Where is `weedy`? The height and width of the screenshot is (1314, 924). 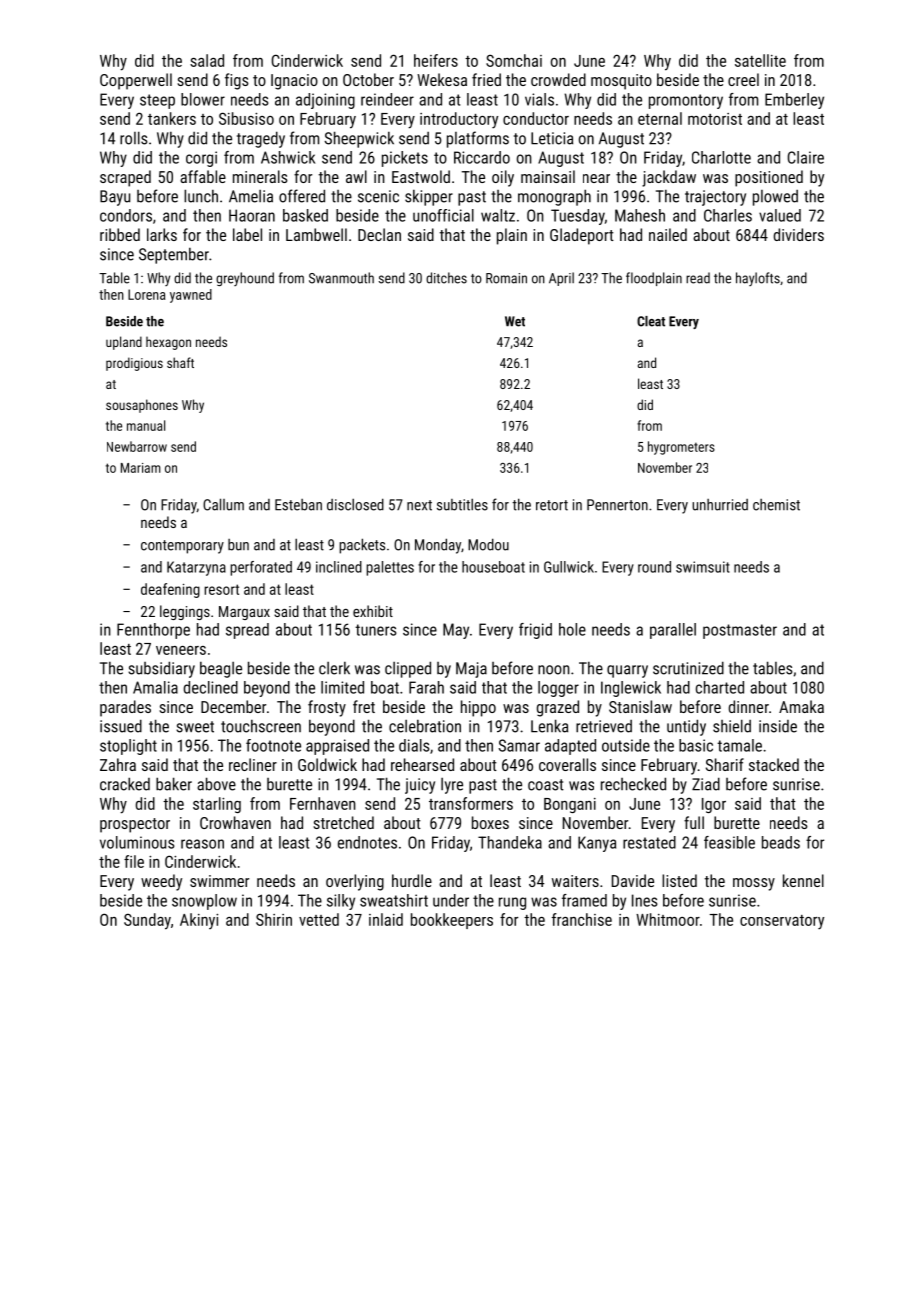 weedy is located at coordinates (161, 882).
